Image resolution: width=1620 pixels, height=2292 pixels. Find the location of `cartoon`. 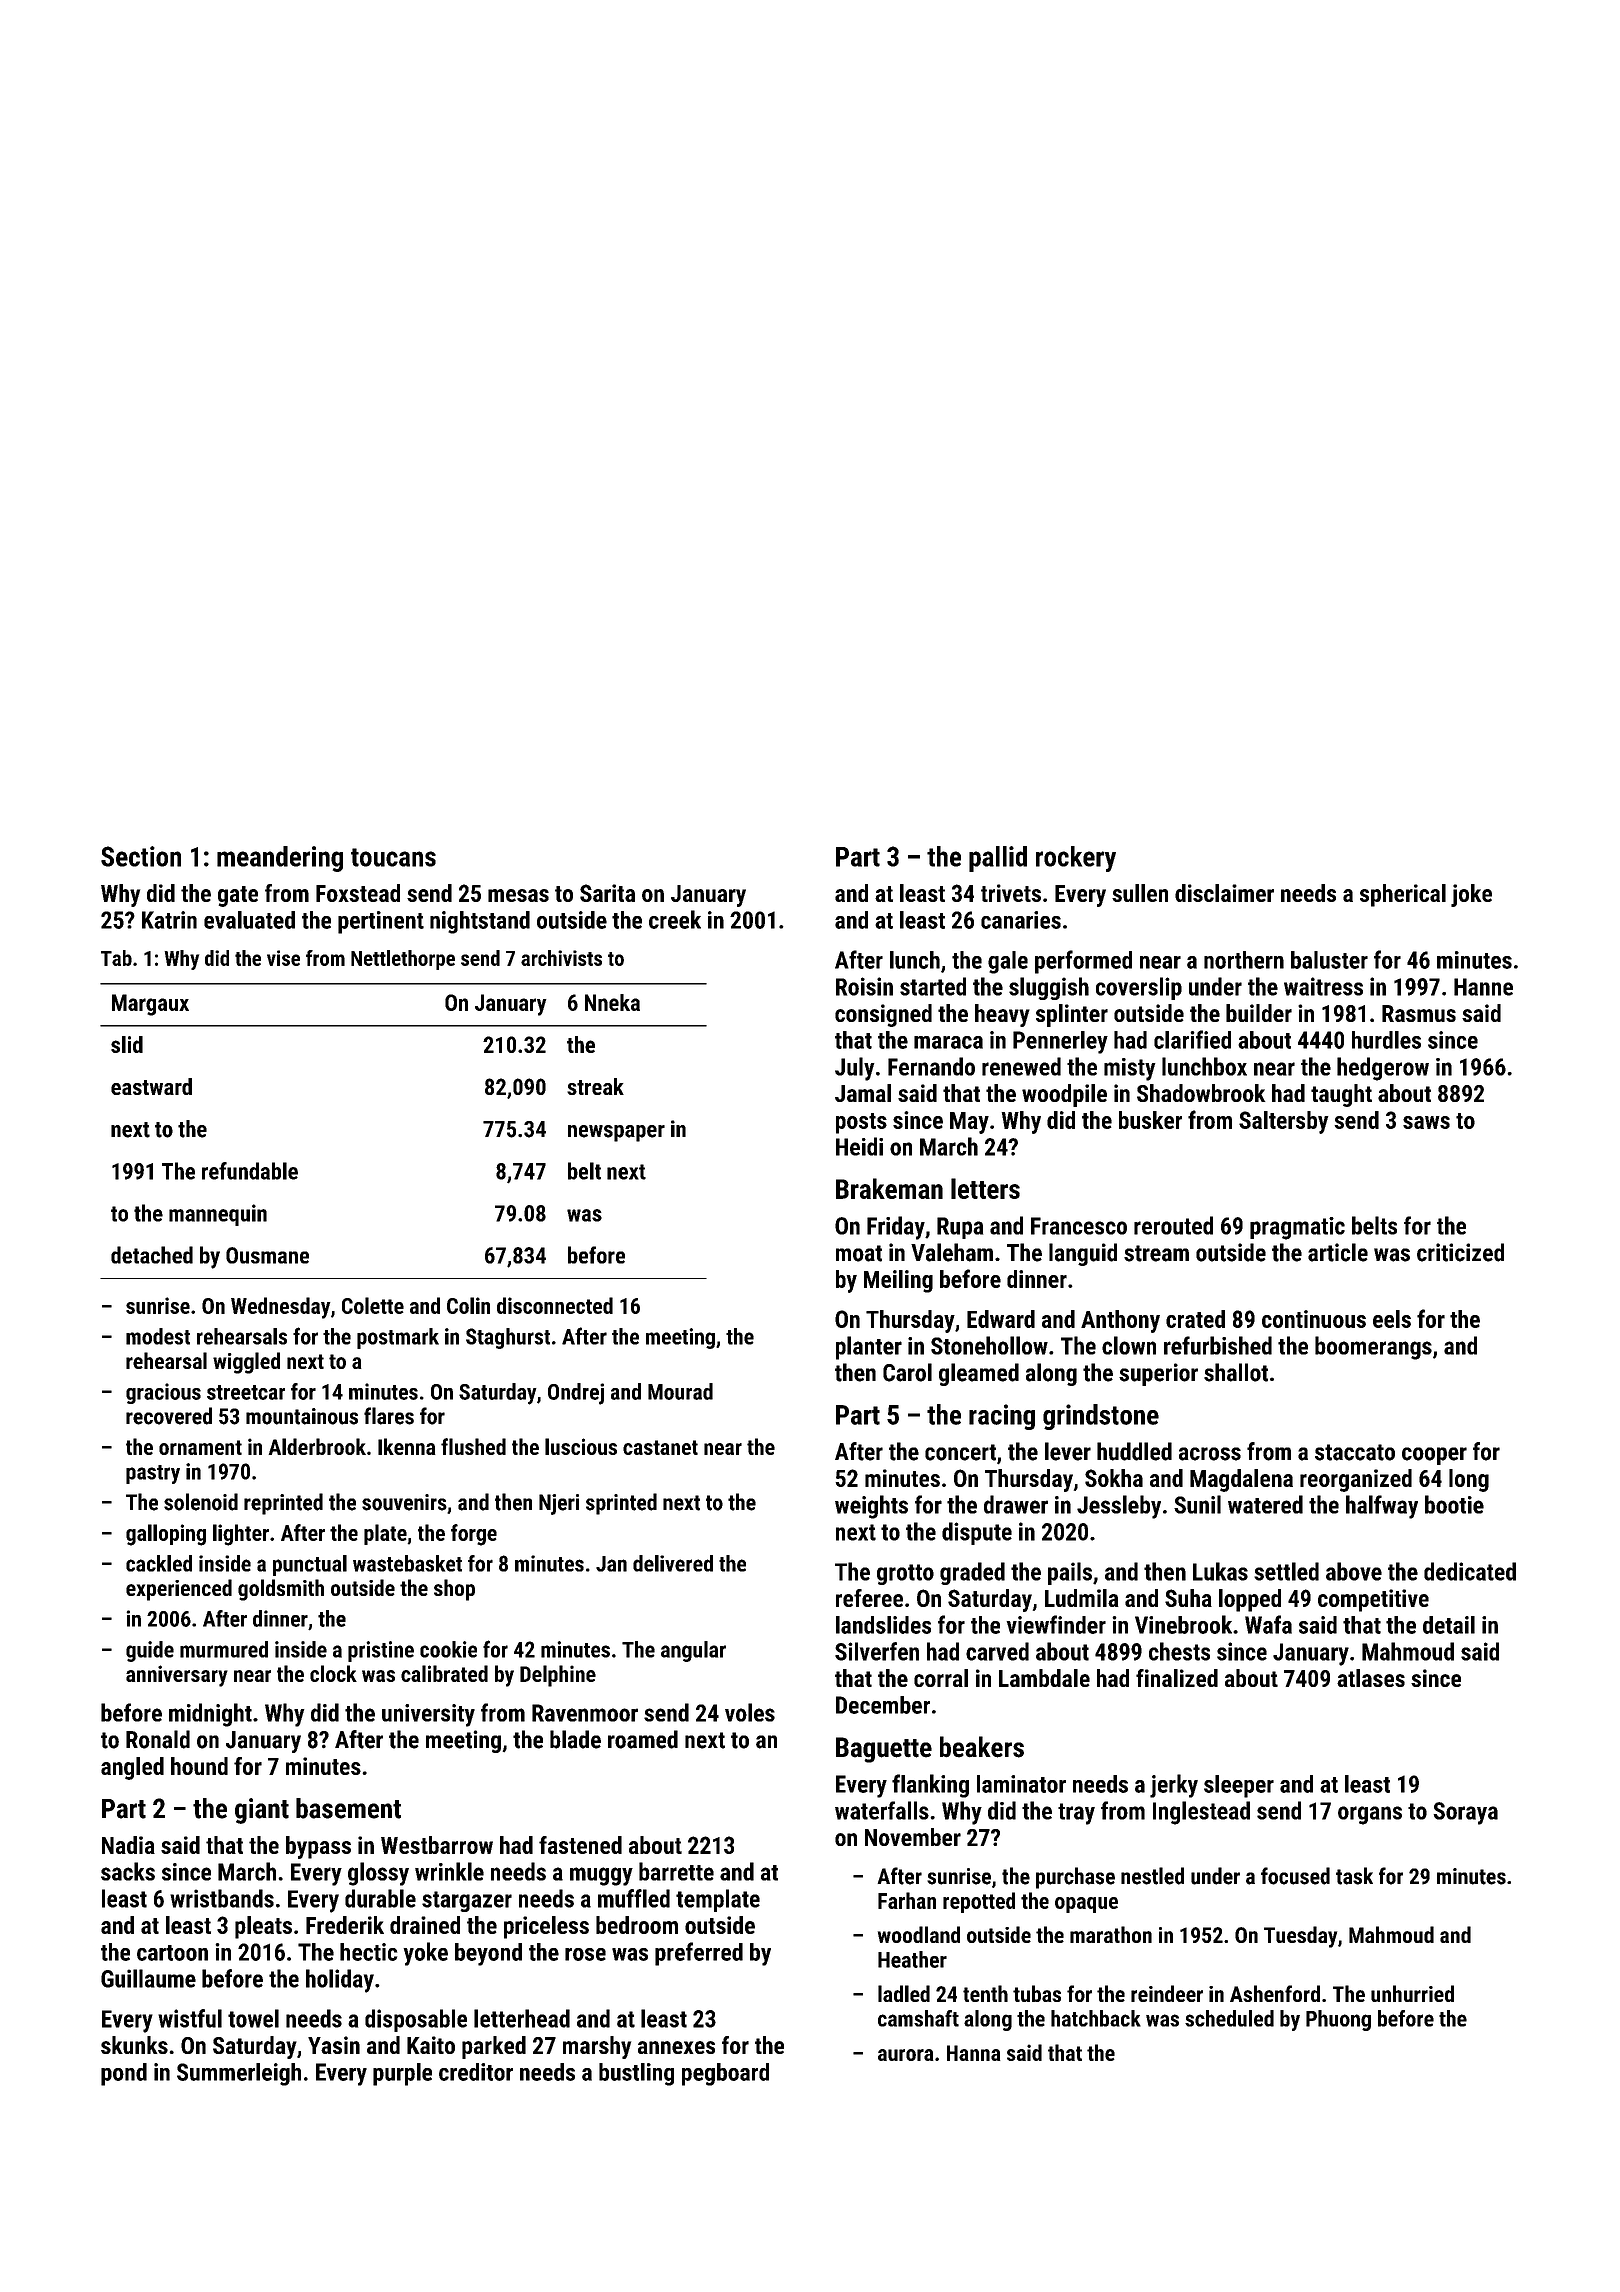

cartoon is located at coordinates (172, 1953).
